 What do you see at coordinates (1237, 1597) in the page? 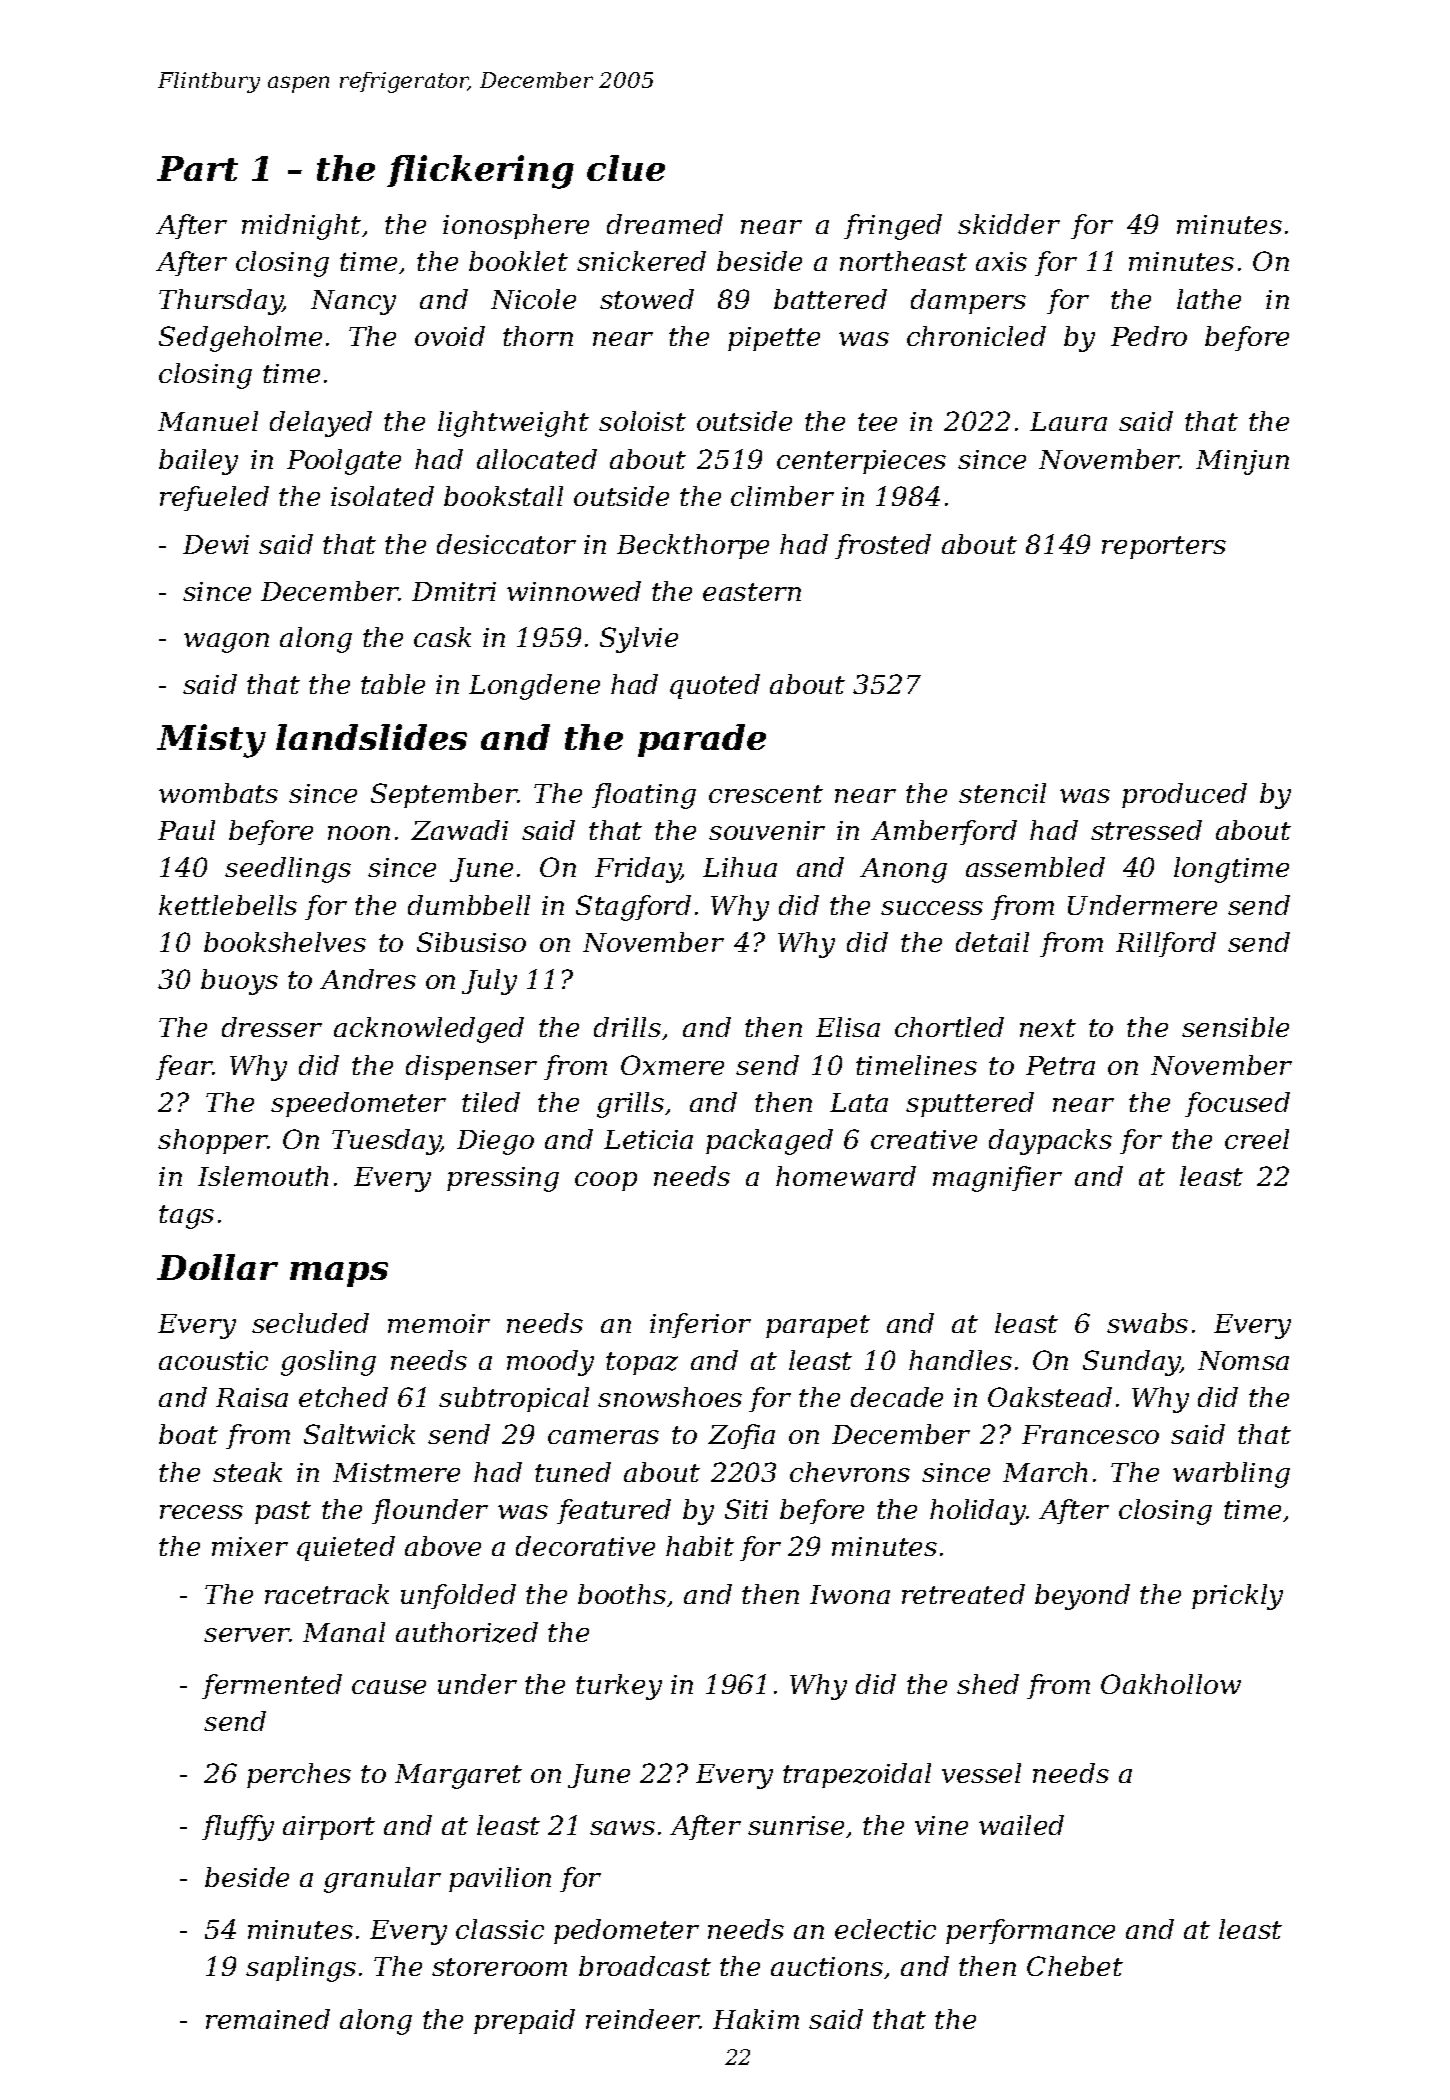
I see `prickly` at bounding box center [1237, 1597].
